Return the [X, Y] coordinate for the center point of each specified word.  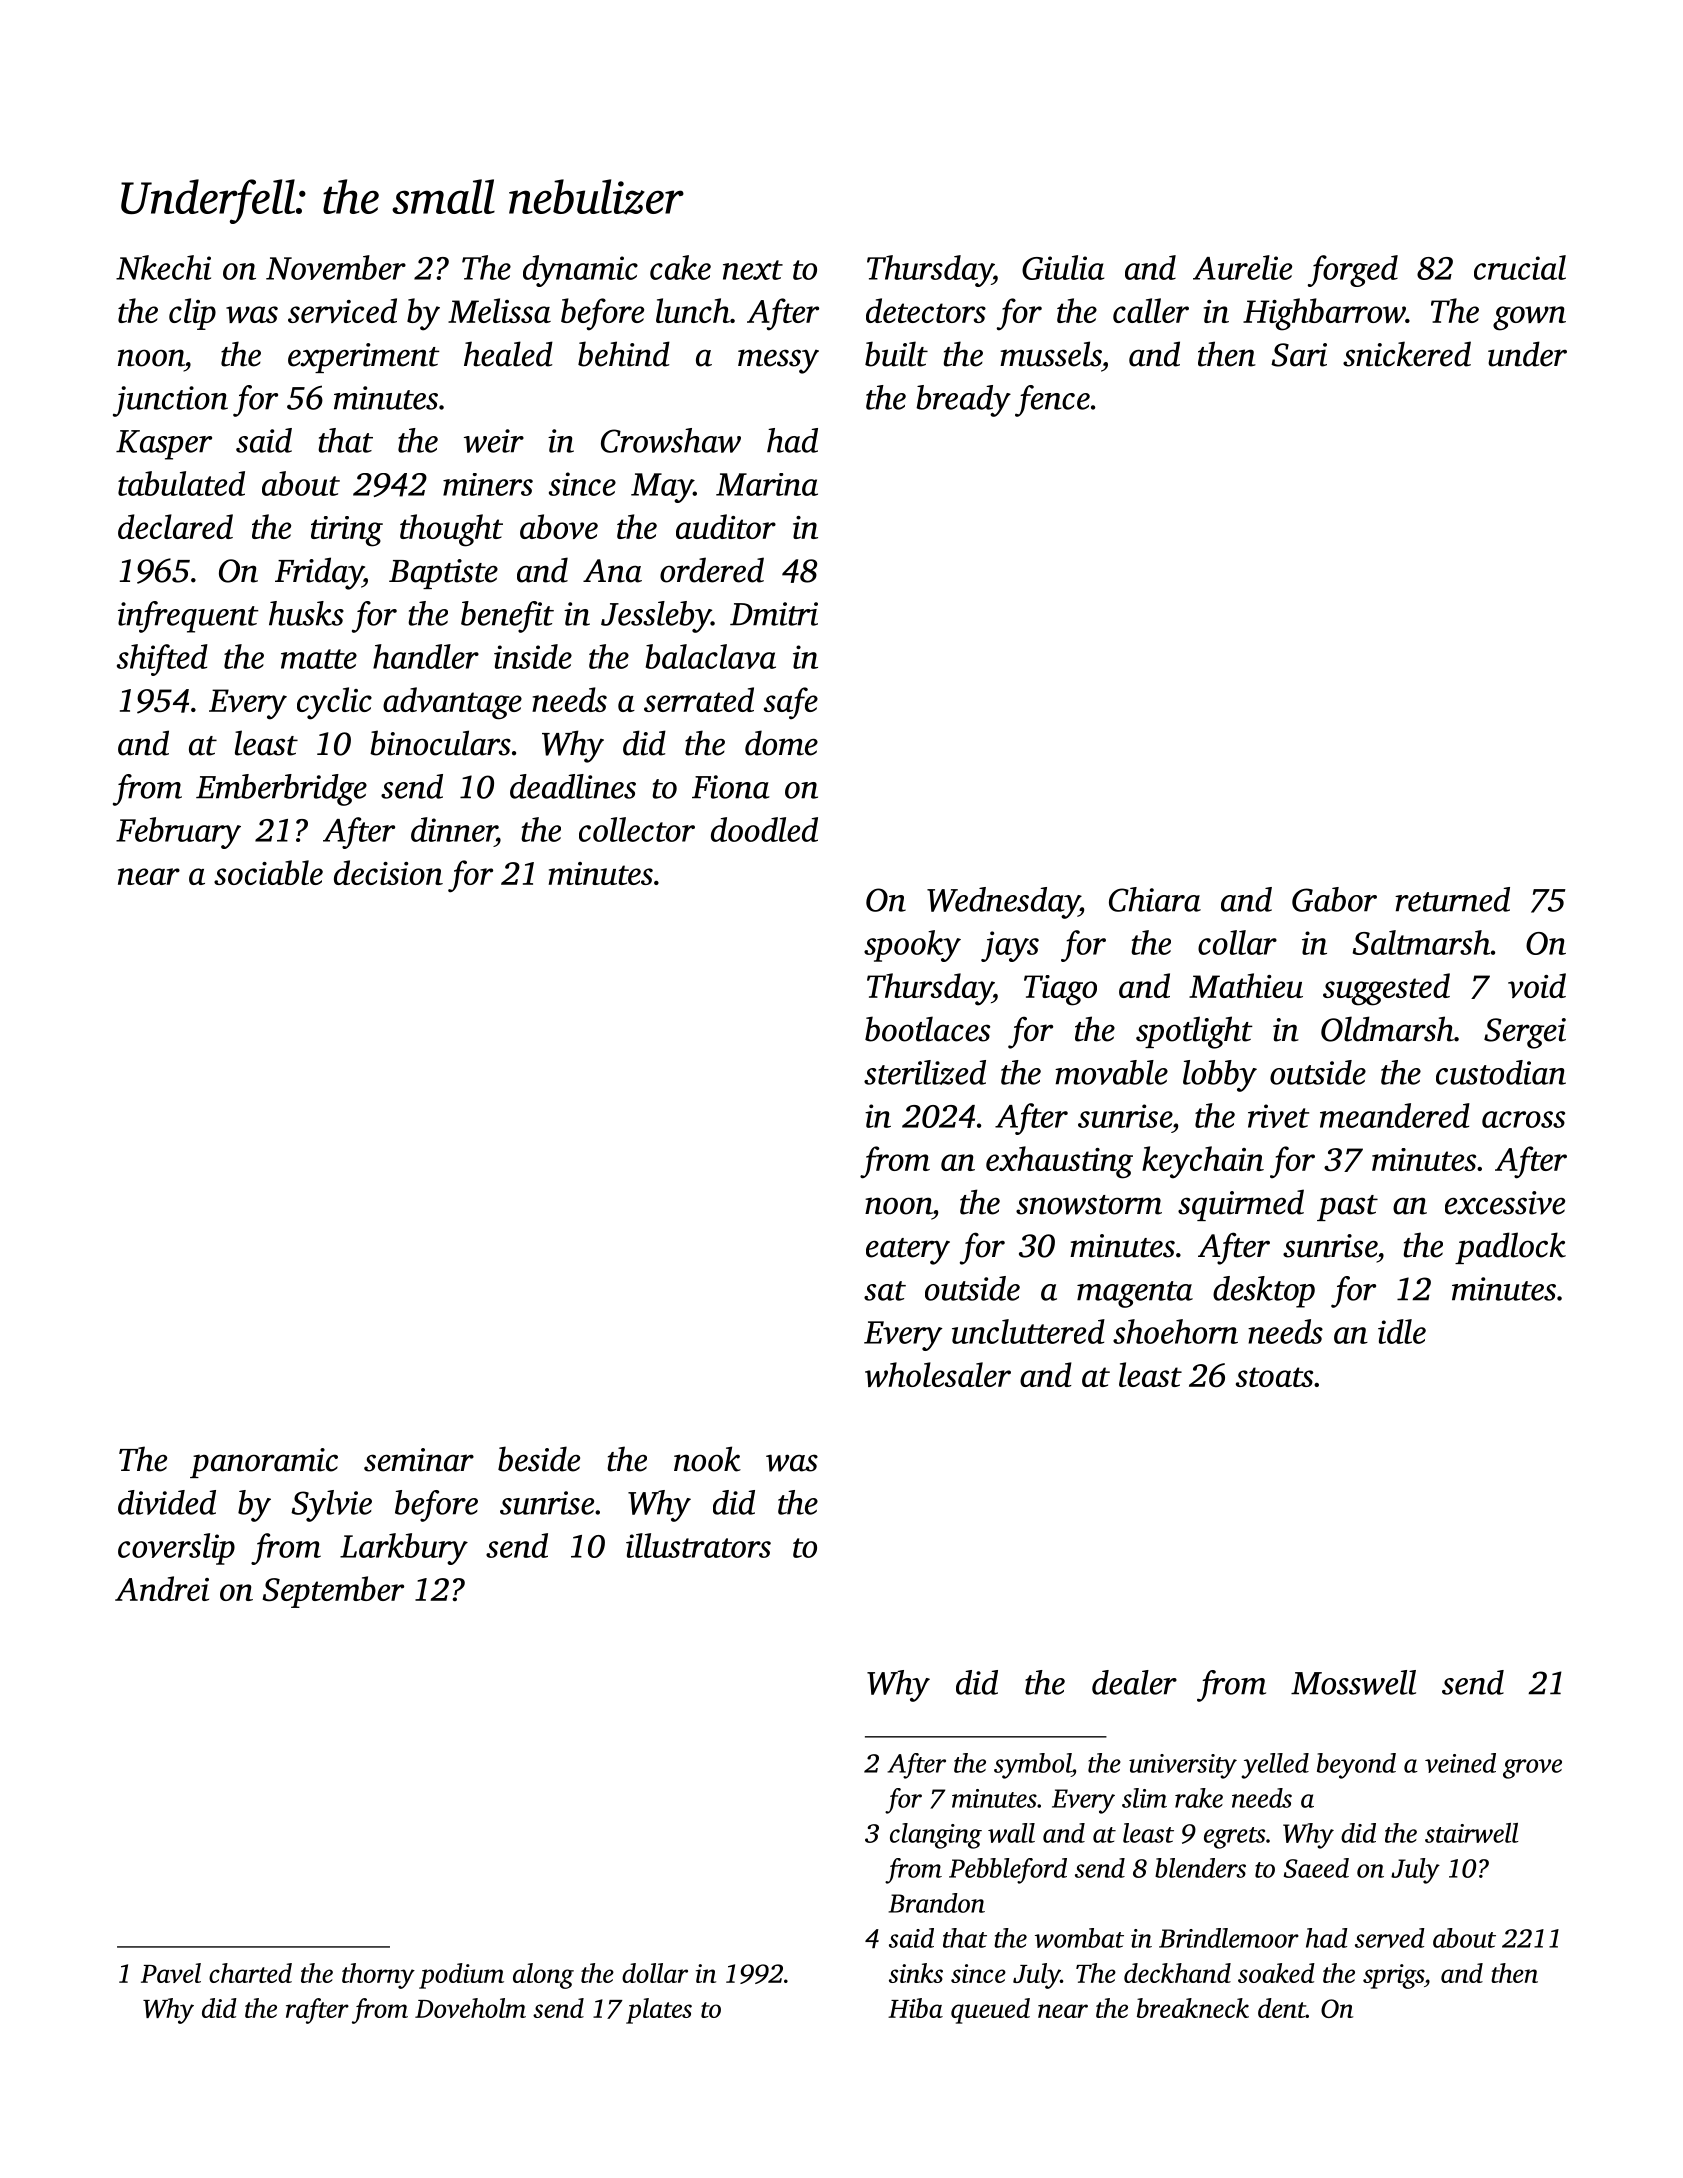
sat [885, 1291]
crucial [1520, 267]
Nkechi [163, 267]
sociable [268, 872]
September [333, 1592]
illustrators [698, 1545]
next [753, 270]
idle [1402, 1331]
